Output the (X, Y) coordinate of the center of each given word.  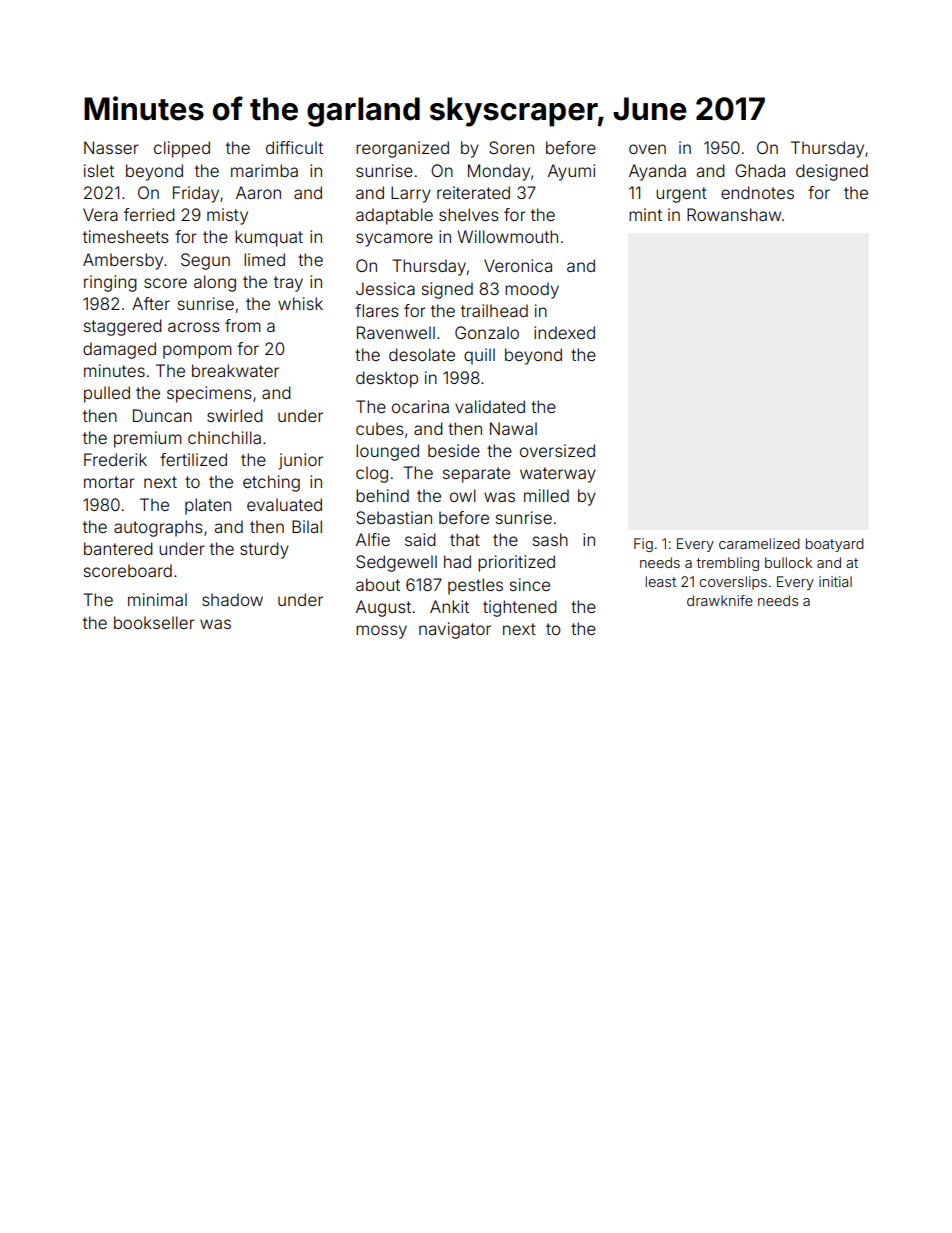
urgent (681, 195)
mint (645, 214)
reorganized (402, 149)
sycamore (394, 240)
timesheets (126, 236)
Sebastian (394, 517)
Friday (196, 194)
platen (208, 506)
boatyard (835, 545)
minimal (157, 599)
